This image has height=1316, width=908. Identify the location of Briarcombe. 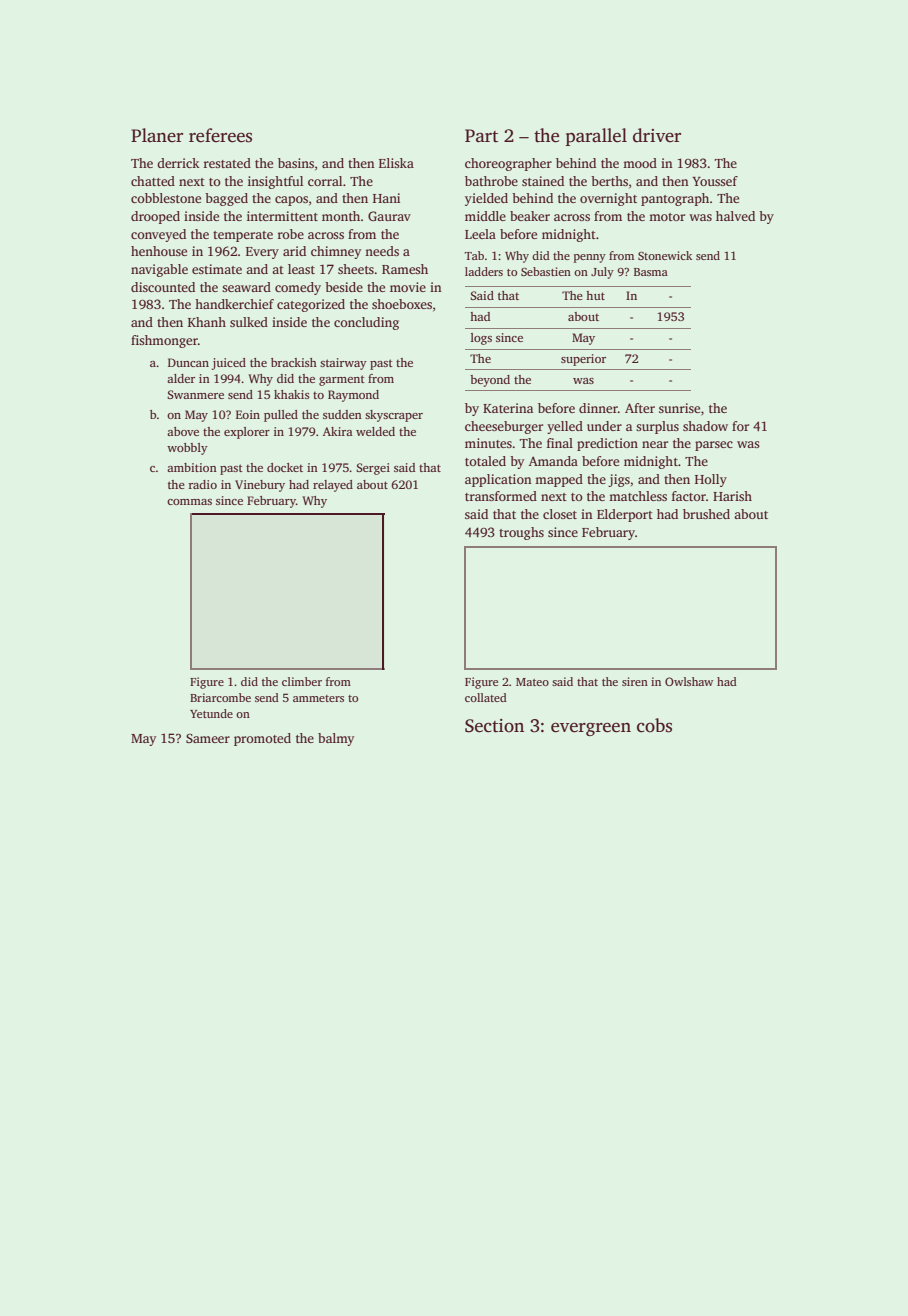
(220, 697).
